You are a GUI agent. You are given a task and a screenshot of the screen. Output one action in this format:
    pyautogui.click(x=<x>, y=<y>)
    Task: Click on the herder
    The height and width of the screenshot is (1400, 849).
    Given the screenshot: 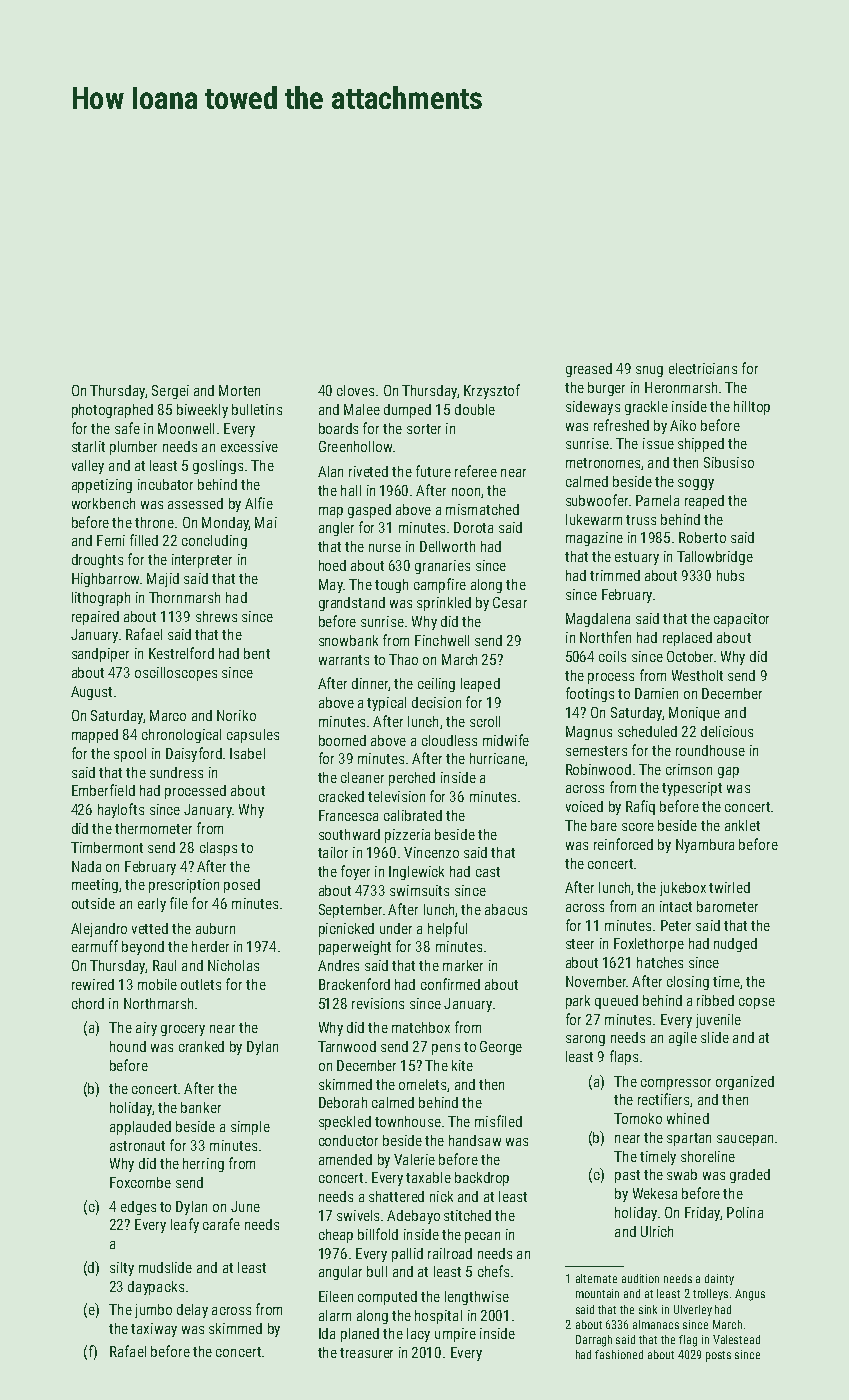 What is the action you would take?
    pyautogui.click(x=210, y=946)
